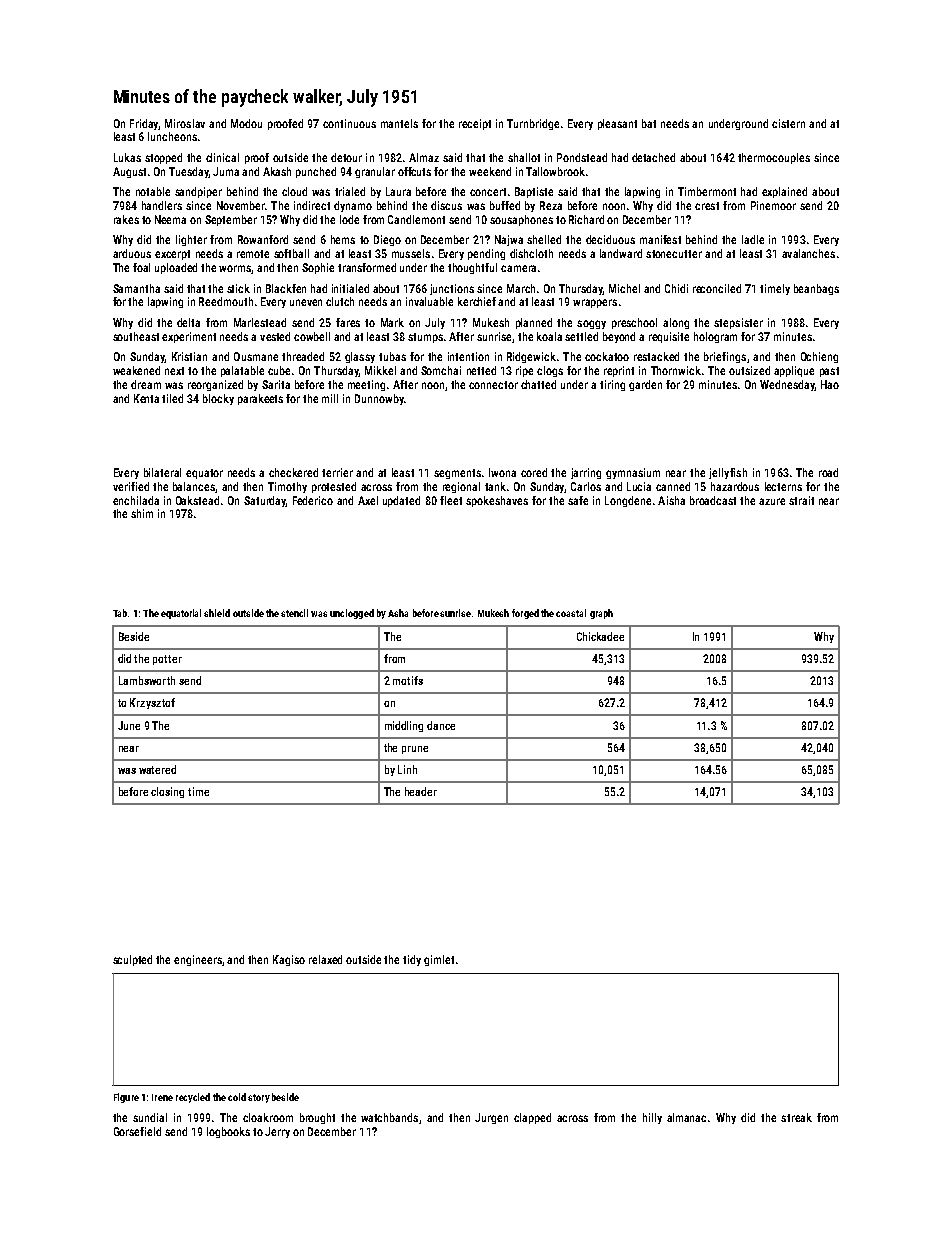 The height and width of the screenshot is (1233, 952). What do you see at coordinates (649, 123) in the screenshot?
I see `bat` at bounding box center [649, 123].
